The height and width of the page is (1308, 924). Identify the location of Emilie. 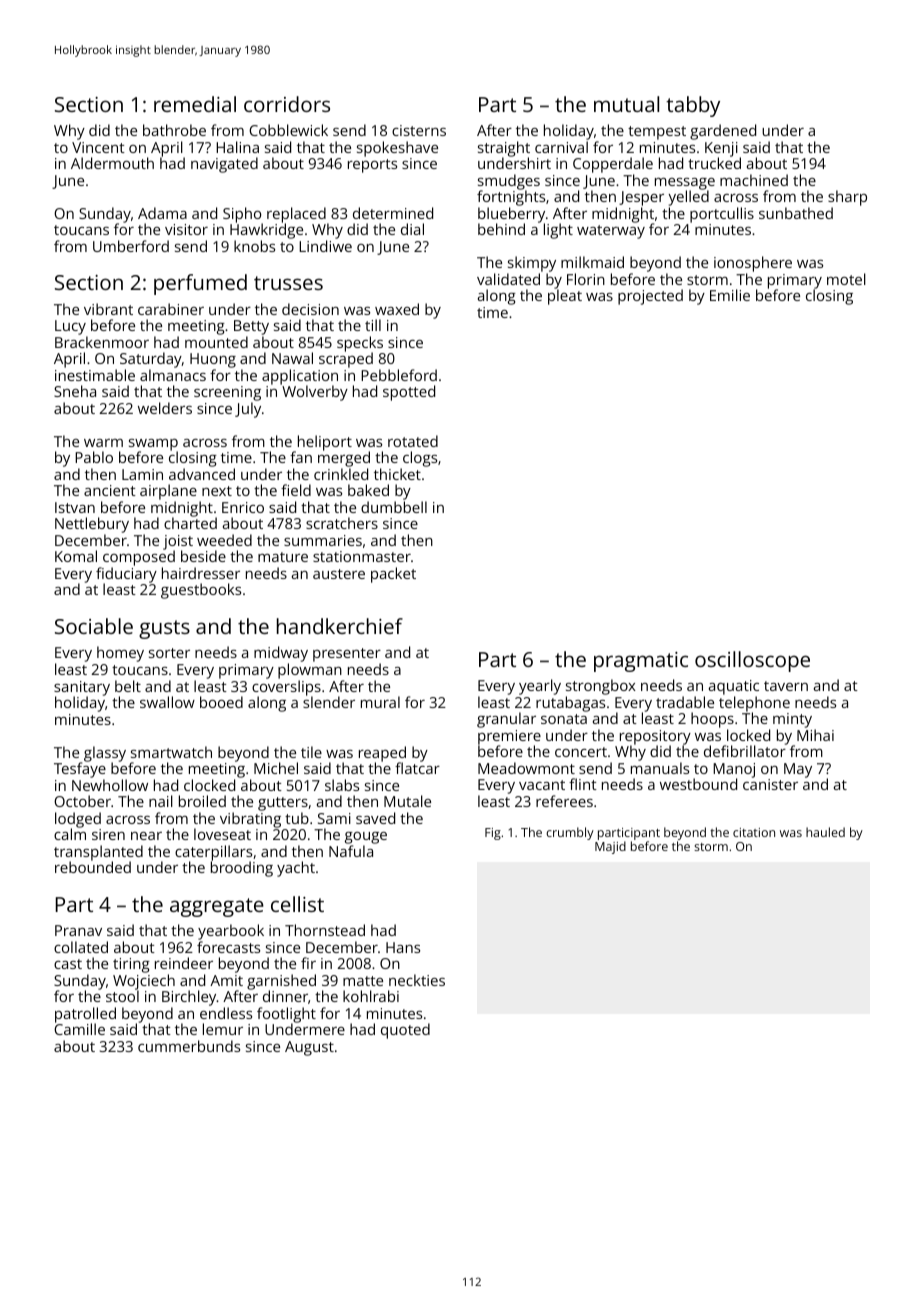
(730, 295).
